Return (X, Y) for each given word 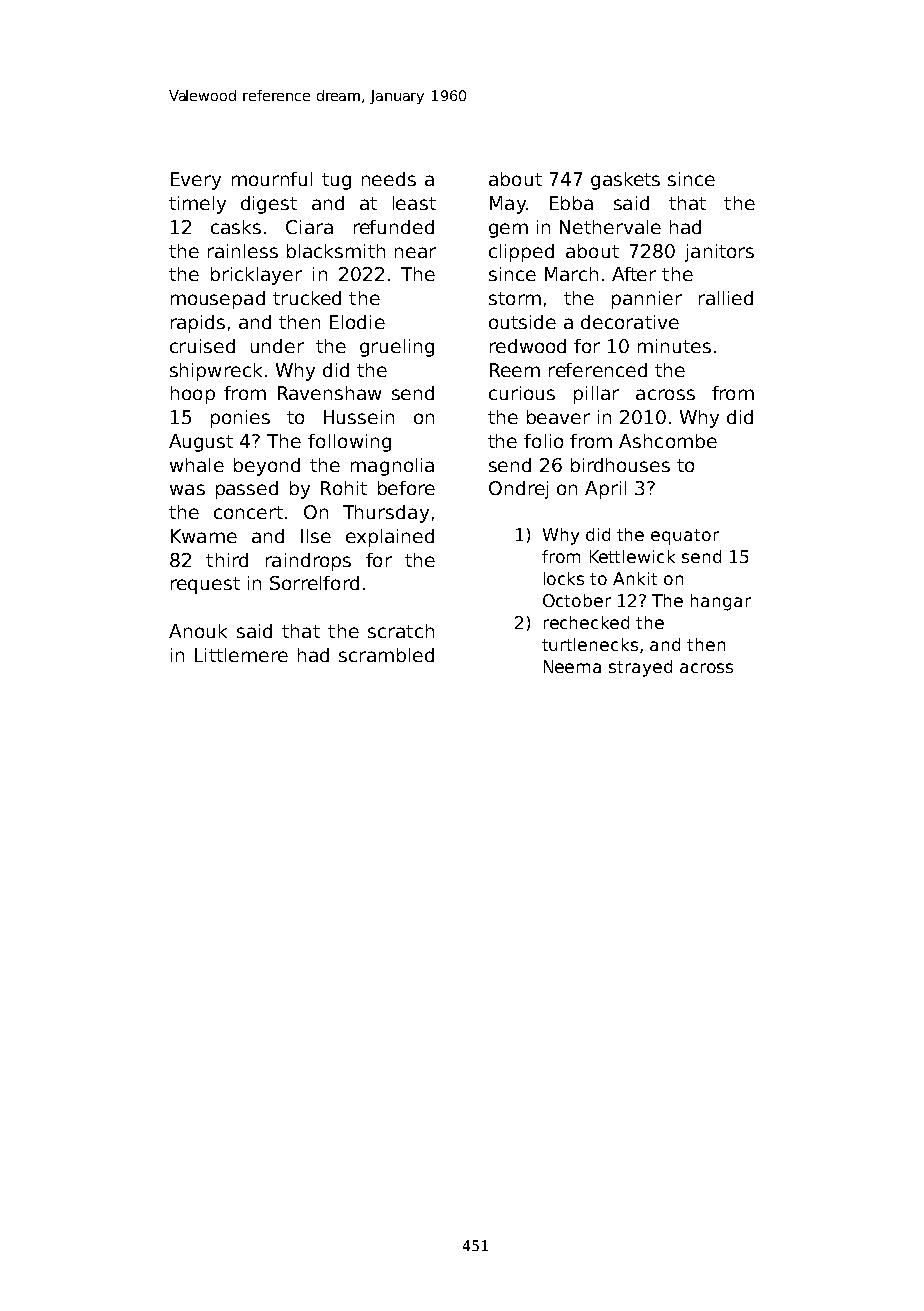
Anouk (198, 631)
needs (389, 179)
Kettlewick (632, 556)
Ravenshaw (329, 393)
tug (336, 181)
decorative (630, 322)
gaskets (625, 181)
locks (564, 578)
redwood (528, 346)
